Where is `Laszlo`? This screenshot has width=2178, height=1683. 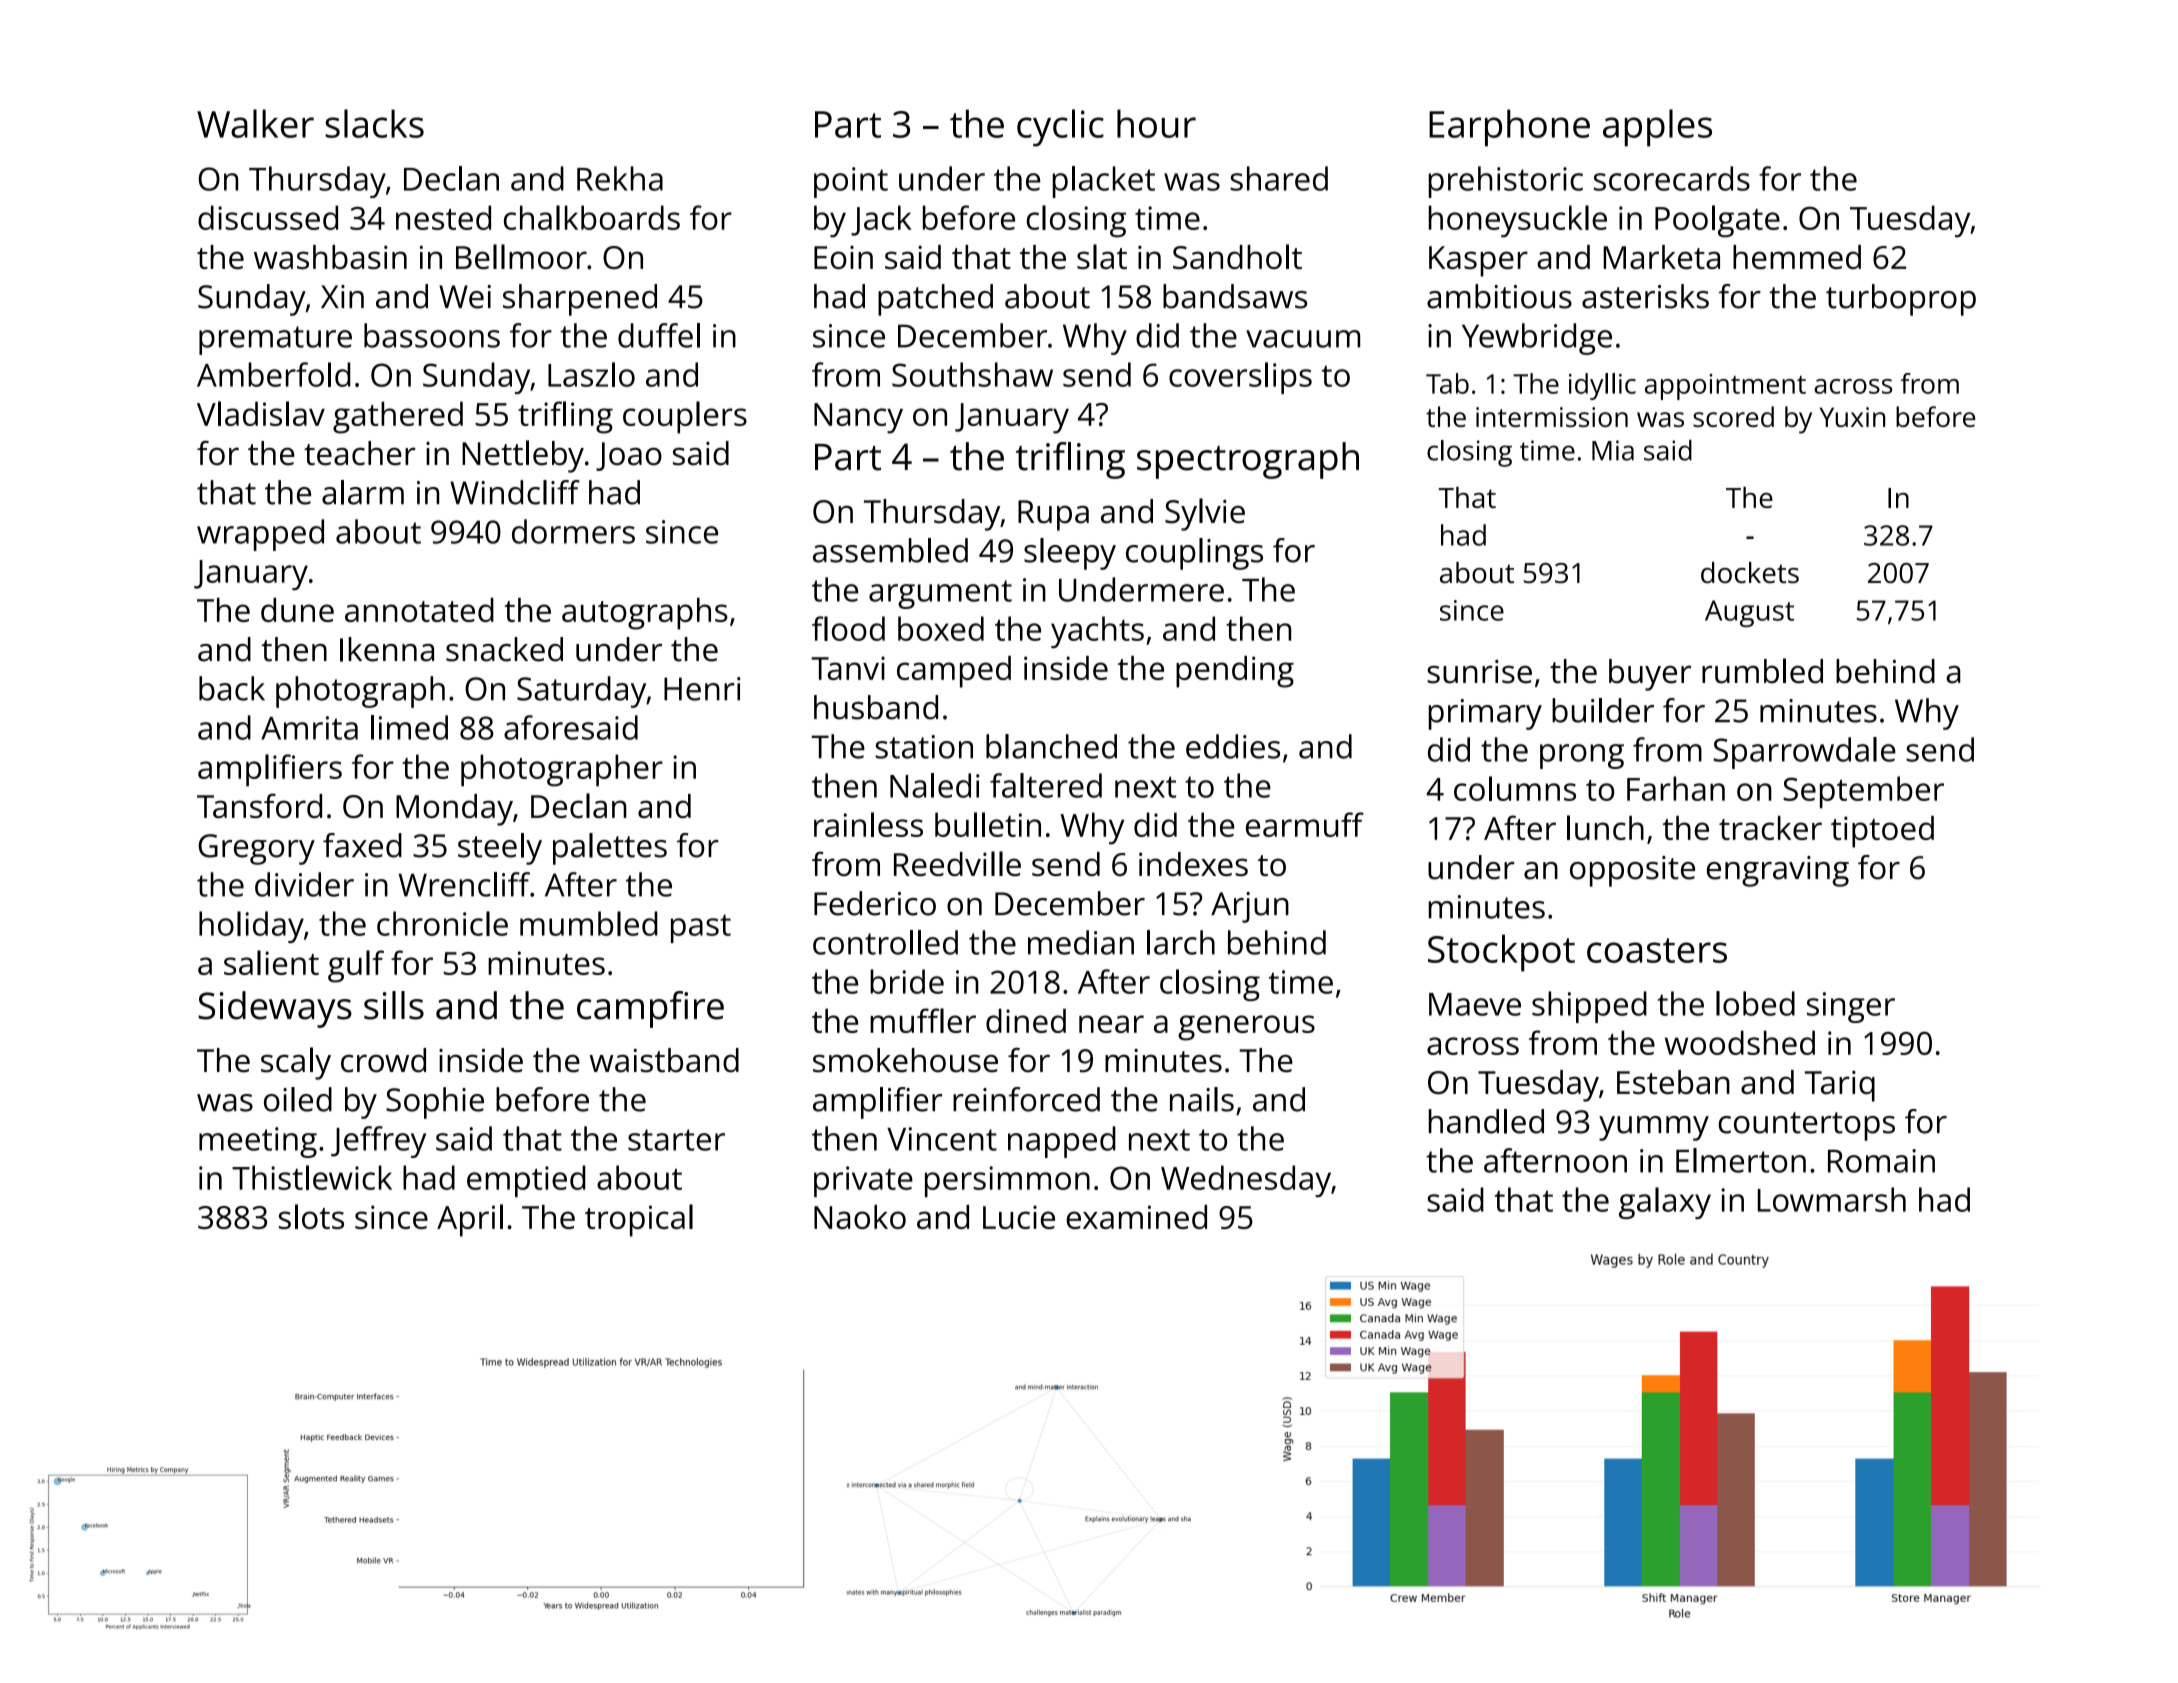 Laszlo is located at coordinates (591, 374).
